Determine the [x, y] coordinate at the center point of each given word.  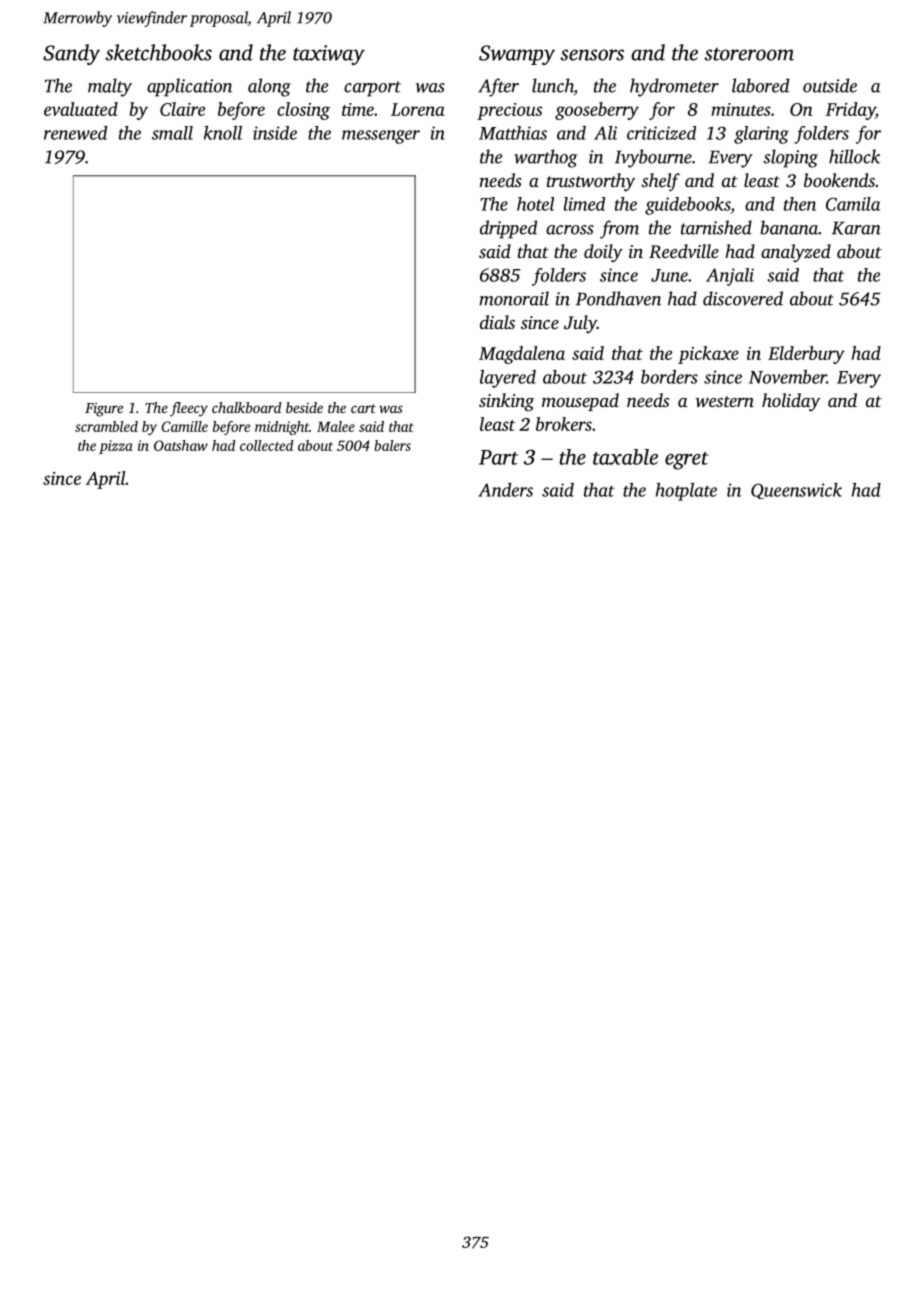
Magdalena [522, 355]
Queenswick [796, 491]
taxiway [329, 55]
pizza [116, 447]
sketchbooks [158, 52]
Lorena [418, 109]
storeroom [749, 54]
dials [497, 322]
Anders [505, 490]
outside [830, 85]
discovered [743, 298]
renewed [75, 133]
